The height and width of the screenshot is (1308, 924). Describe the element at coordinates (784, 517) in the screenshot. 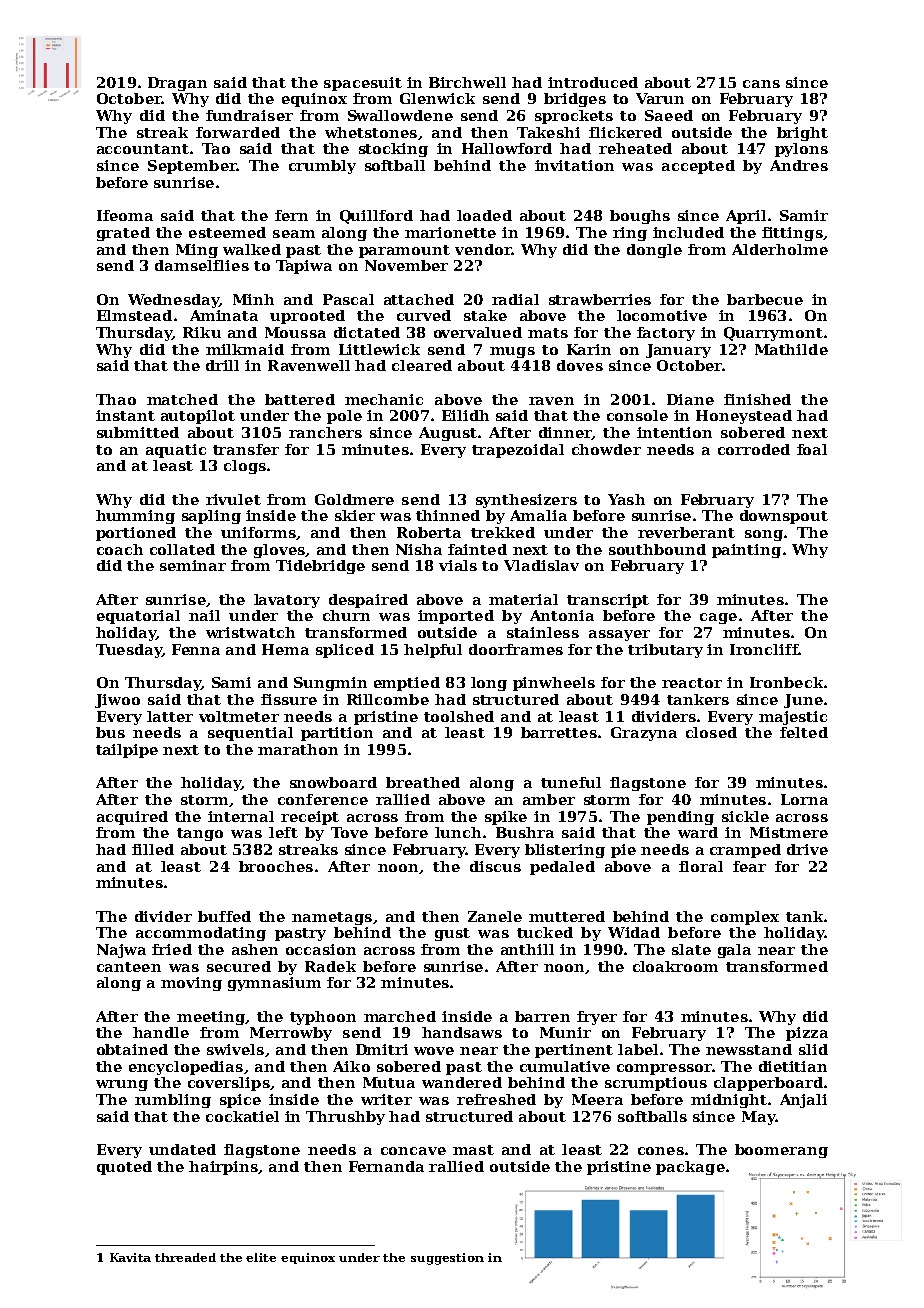

I see `downspout` at that location.
